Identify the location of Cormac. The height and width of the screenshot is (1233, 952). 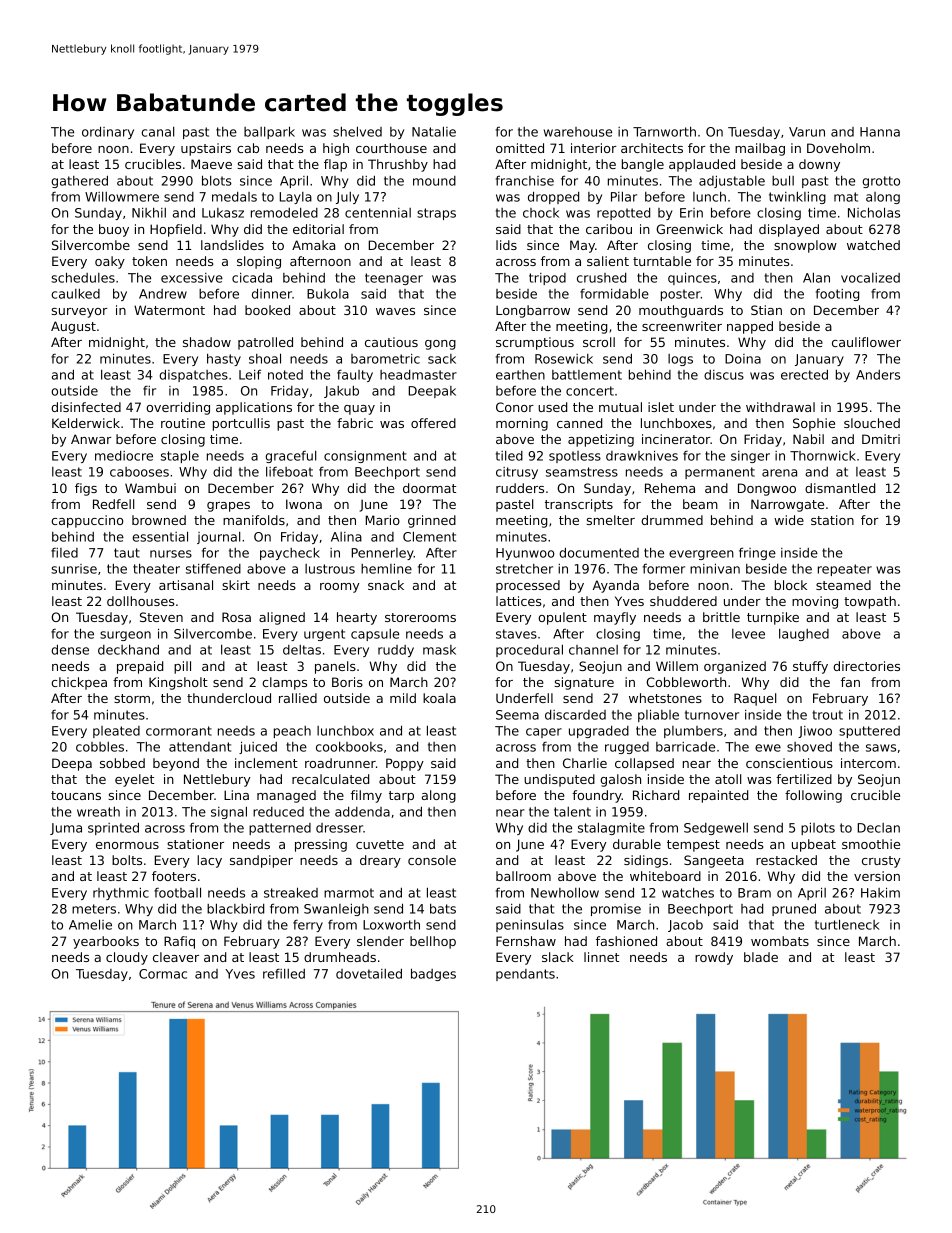
(163, 974).
